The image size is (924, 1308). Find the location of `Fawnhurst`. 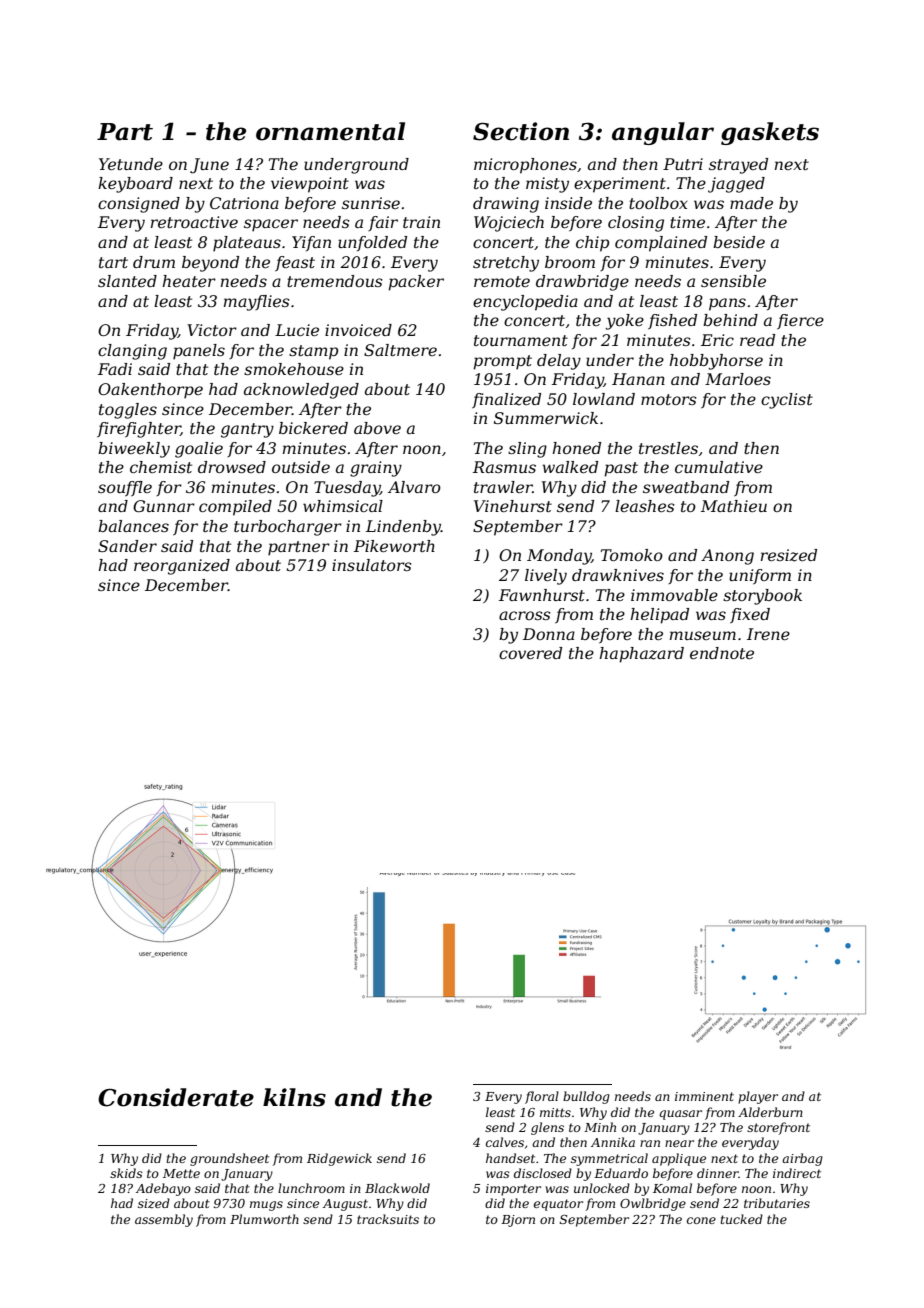

Fawnhurst is located at coordinates (542, 595).
